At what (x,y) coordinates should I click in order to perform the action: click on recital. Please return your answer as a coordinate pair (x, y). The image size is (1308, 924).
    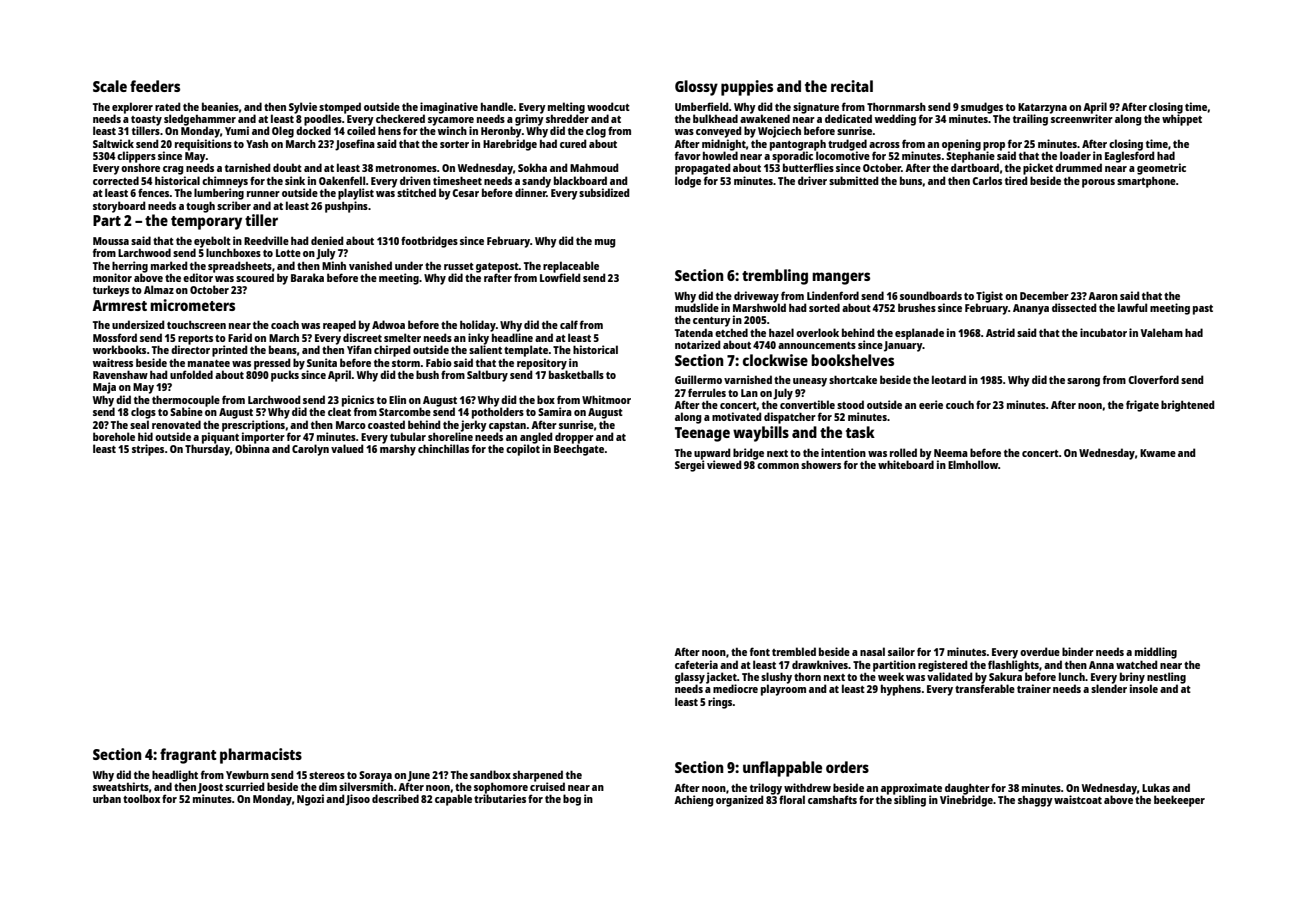
    Looking at the image, I should click on (852, 86).
